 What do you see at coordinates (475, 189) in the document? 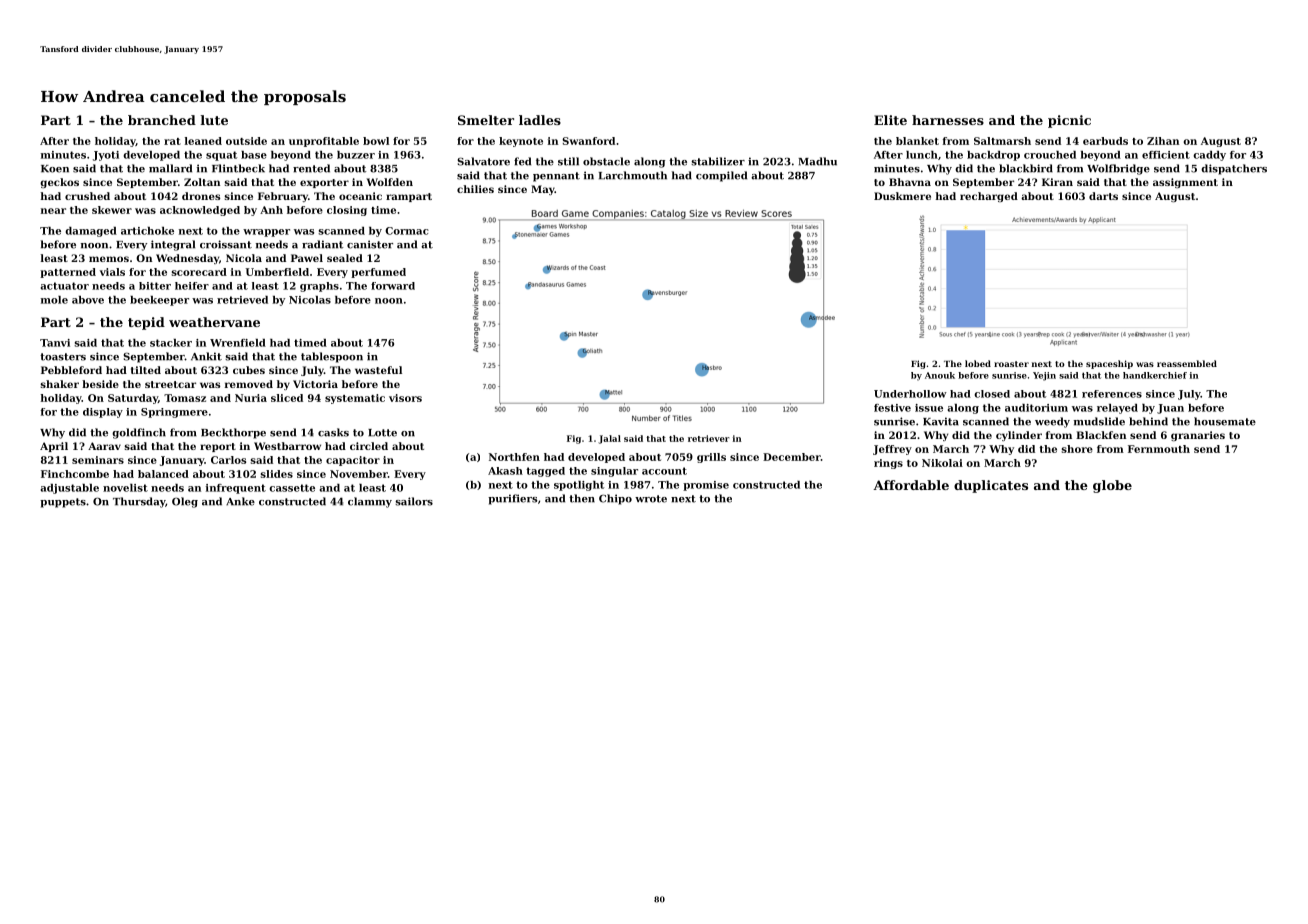
I see `chilies` at bounding box center [475, 189].
